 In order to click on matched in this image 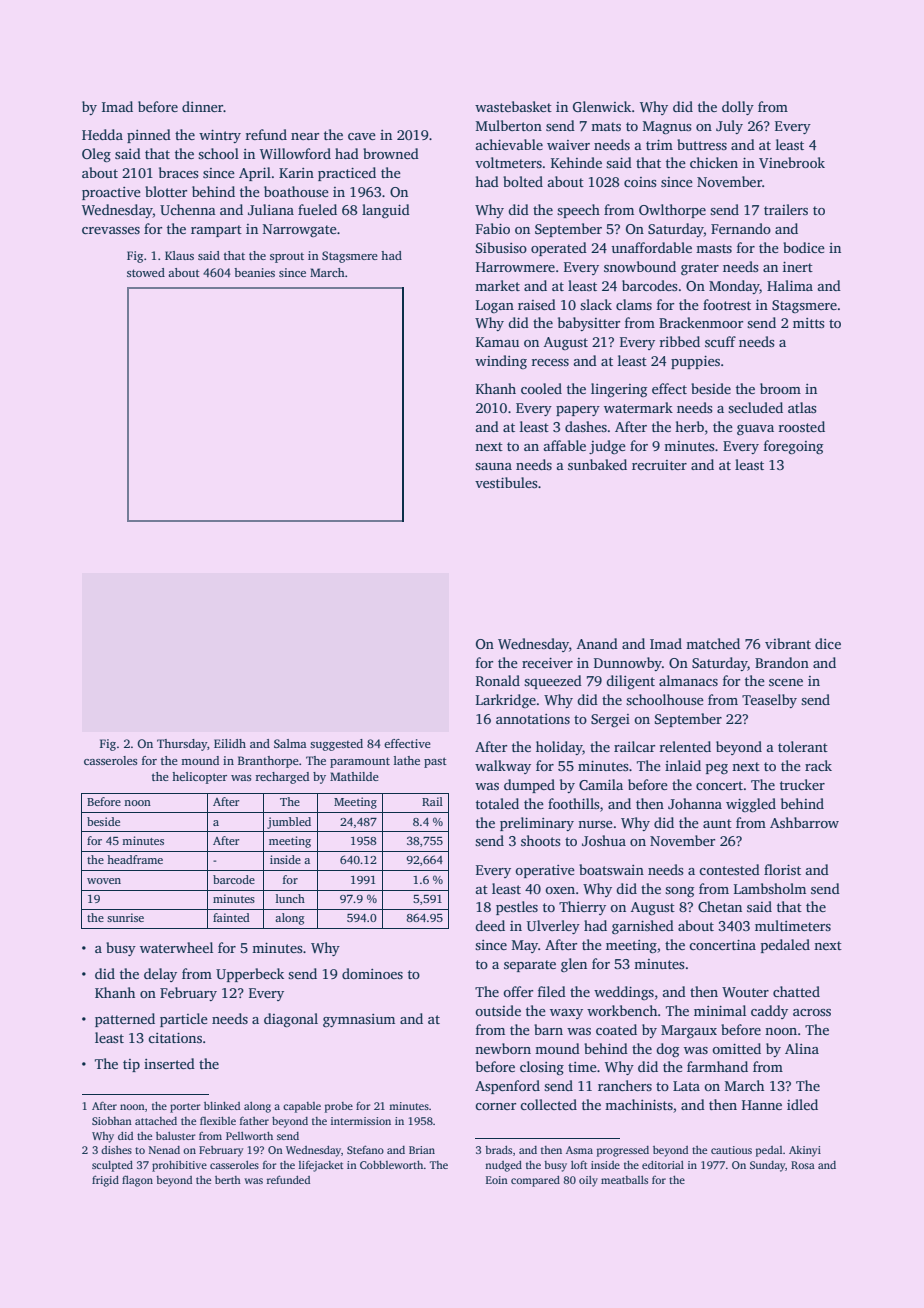, I will do `click(713, 643)`.
